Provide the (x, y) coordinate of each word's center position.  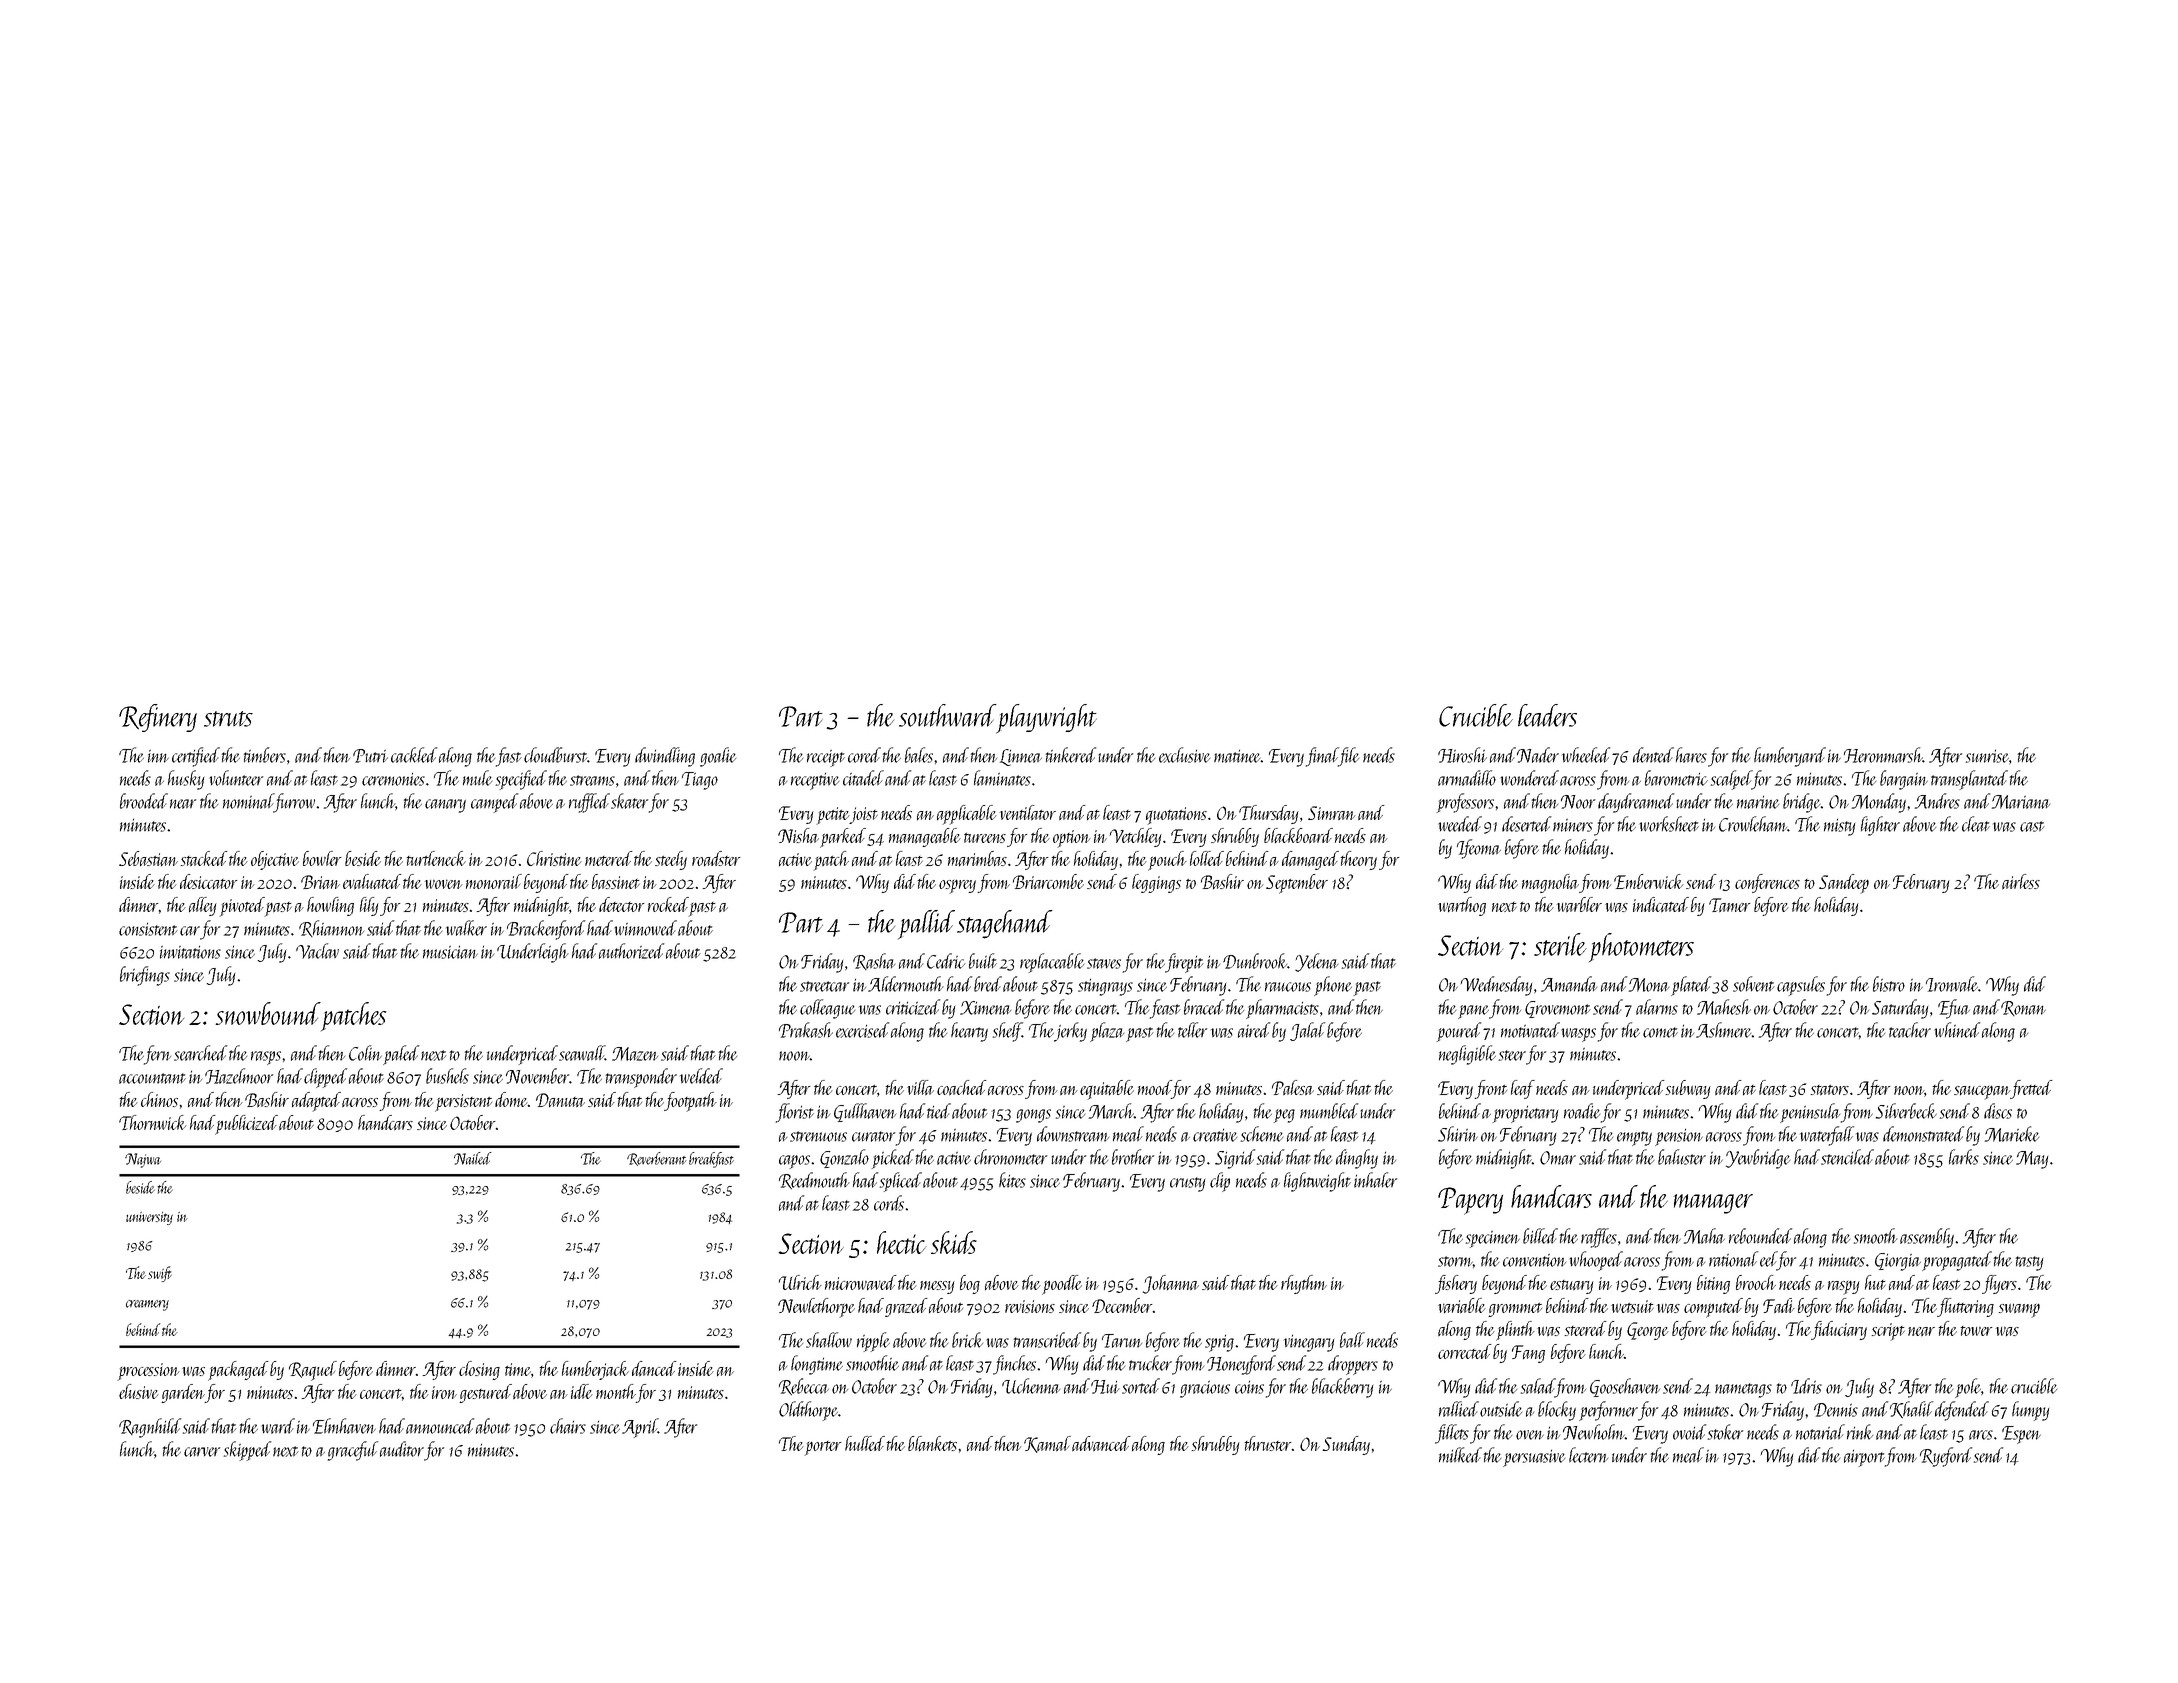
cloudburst (556, 755)
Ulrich (800, 1282)
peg (1284, 1116)
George (1648, 1331)
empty (1634, 1138)
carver (202, 1452)
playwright (1046, 719)
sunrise (1987, 756)
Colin (365, 1053)
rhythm (1304, 1284)
